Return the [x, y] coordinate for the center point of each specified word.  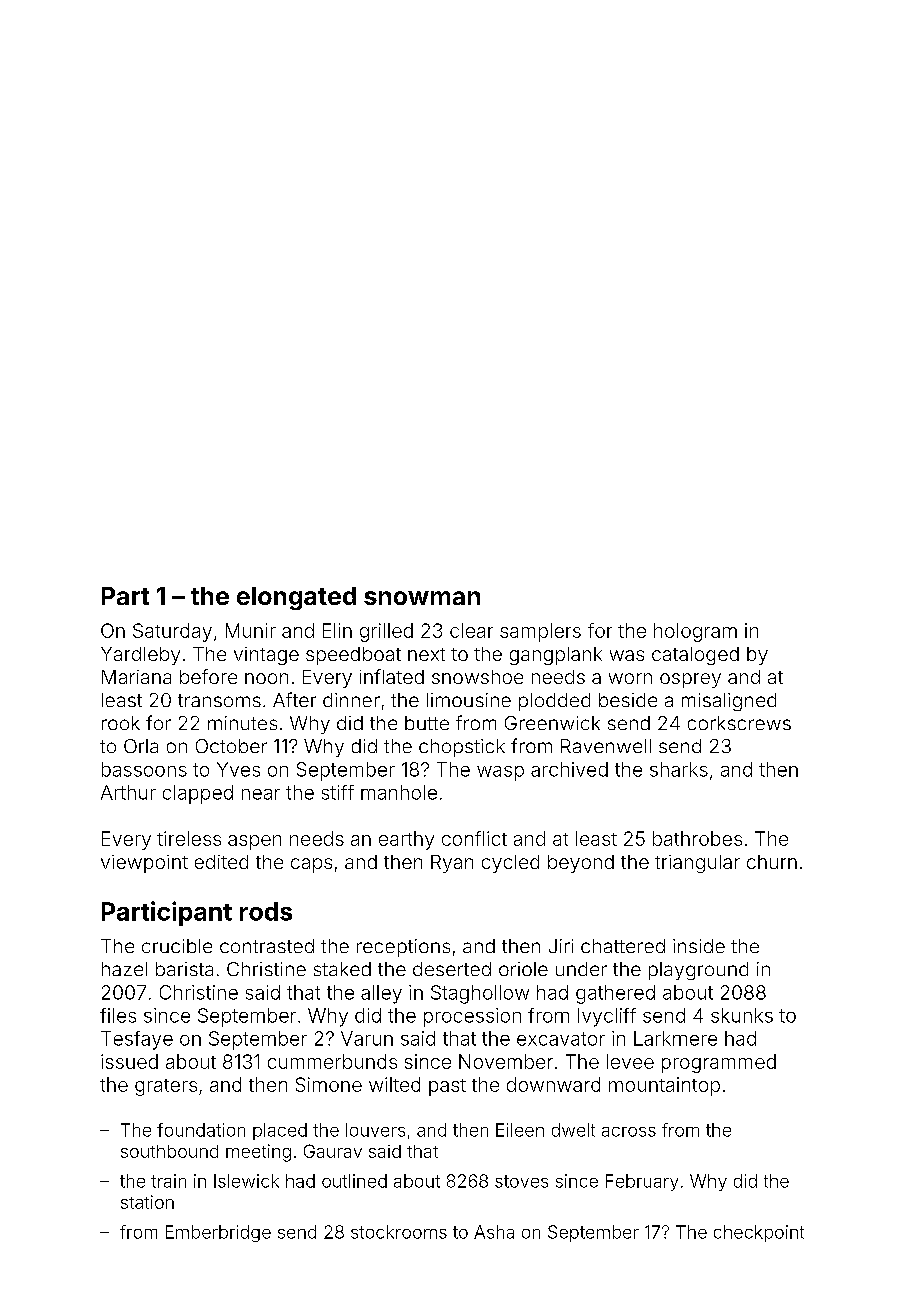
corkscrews [739, 723]
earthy [406, 840]
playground [698, 971]
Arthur [128, 792]
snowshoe [477, 677]
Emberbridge [218, 1233]
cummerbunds [332, 1061]
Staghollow [480, 994]
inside [699, 946]
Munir [251, 630]
